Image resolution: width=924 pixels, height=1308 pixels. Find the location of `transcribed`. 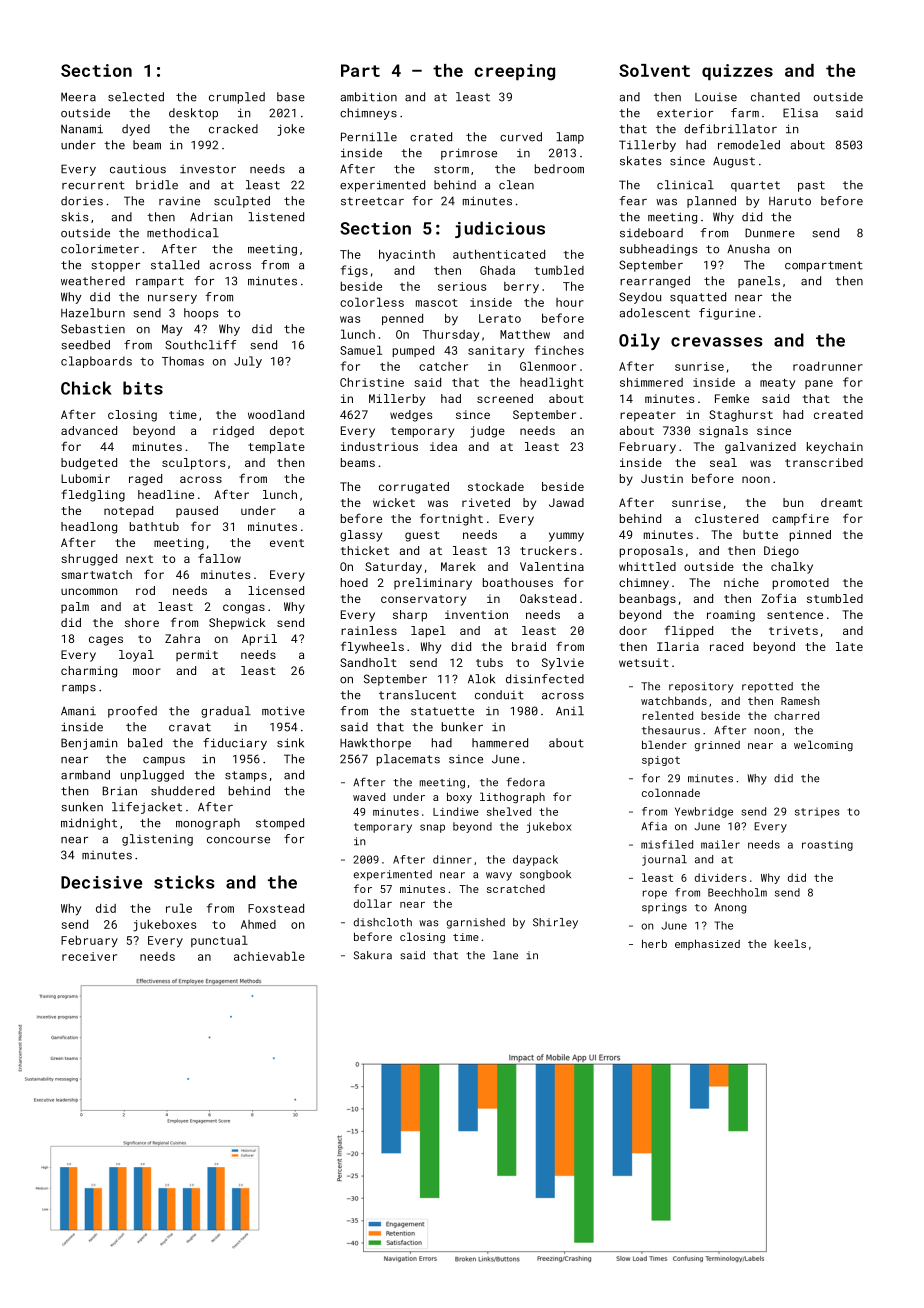

transcribed is located at coordinates (824, 462).
